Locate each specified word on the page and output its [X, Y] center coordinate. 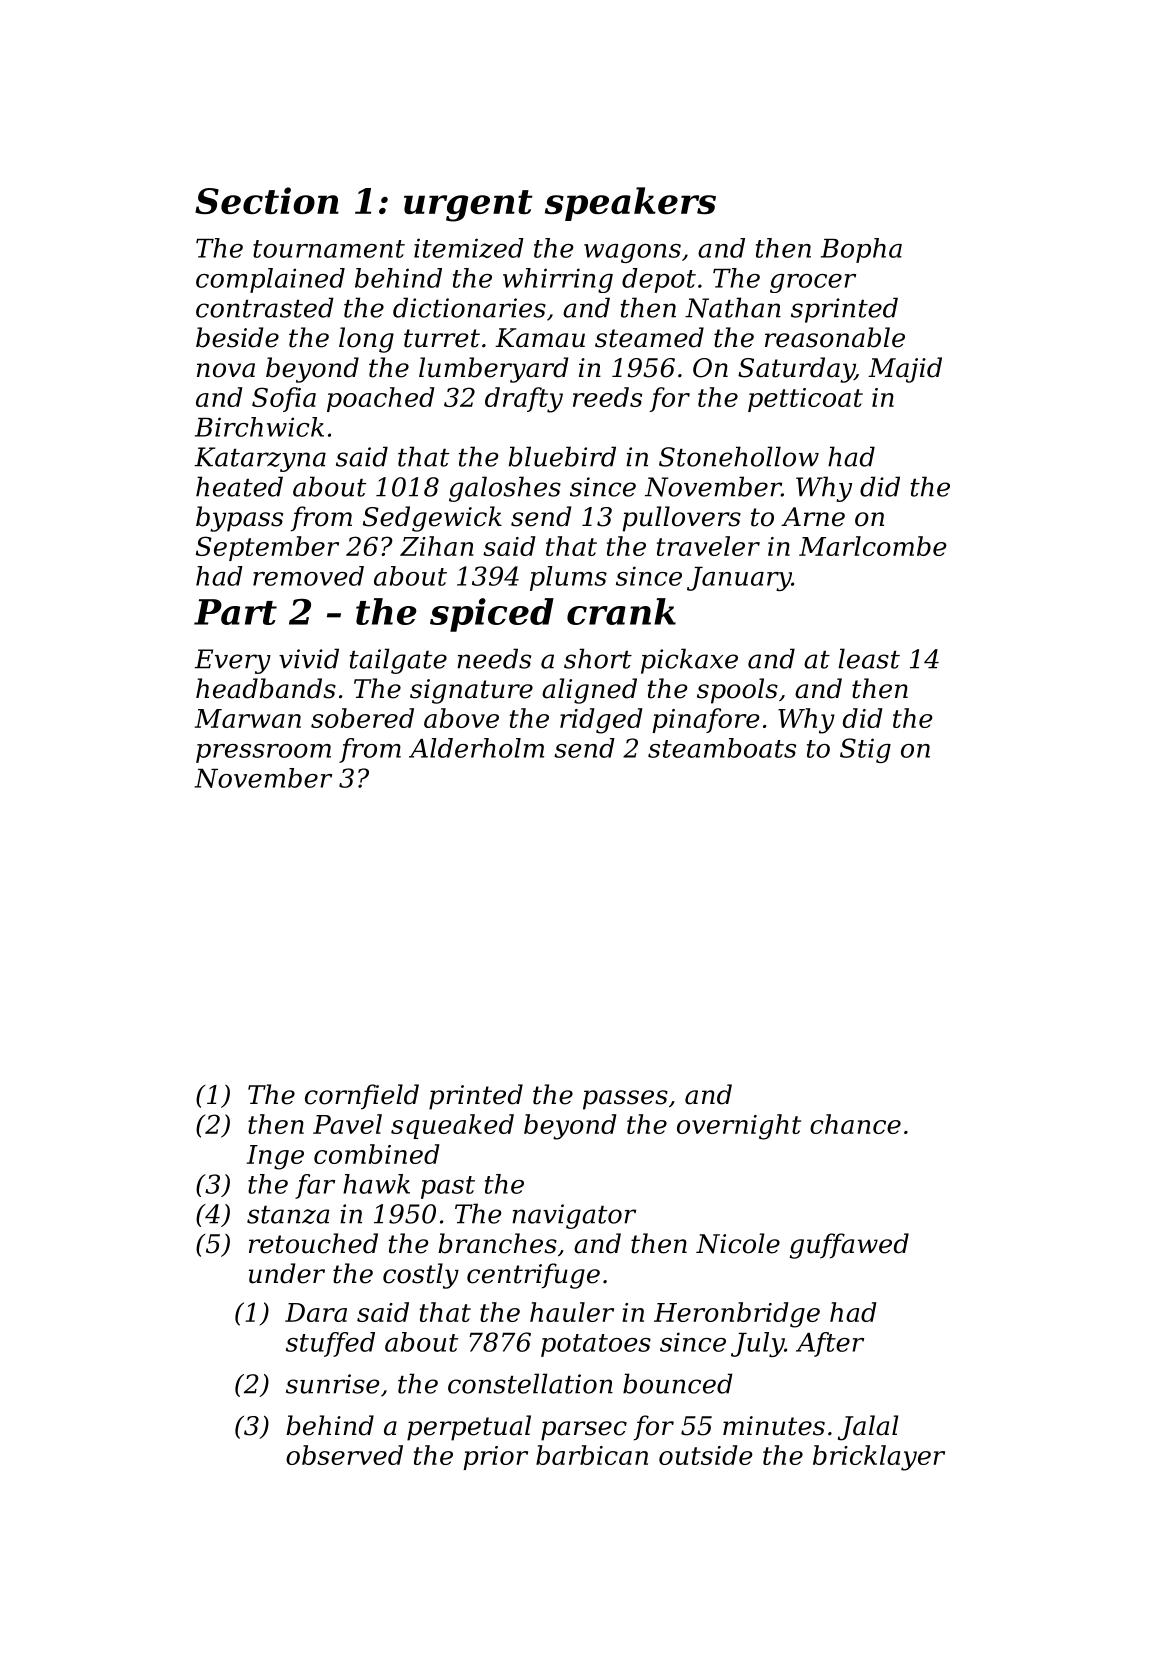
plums [568, 578]
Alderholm [476, 748]
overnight [739, 1127]
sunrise [332, 1384]
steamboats [722, 748]
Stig [865, 750]
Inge [275, 1157]
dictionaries [469, 307]
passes [625, 1100]
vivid [309, 658]
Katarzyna [260, 459]
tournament [329, 249]
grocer [813, 283]
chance [855, 1124]
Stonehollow [739, 456]
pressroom [263, 753]
